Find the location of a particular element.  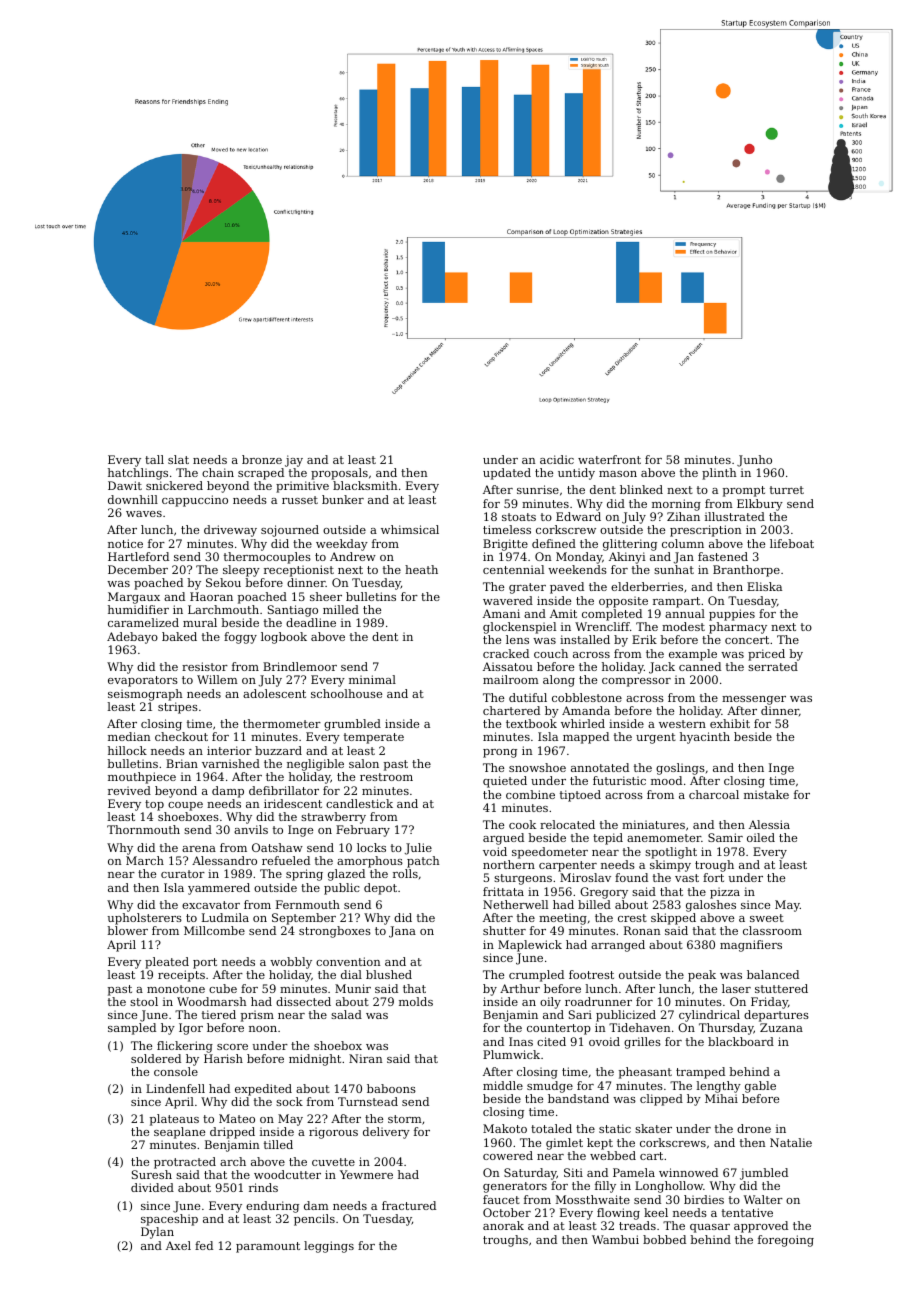

interior is located at coordinates (229, 750).
